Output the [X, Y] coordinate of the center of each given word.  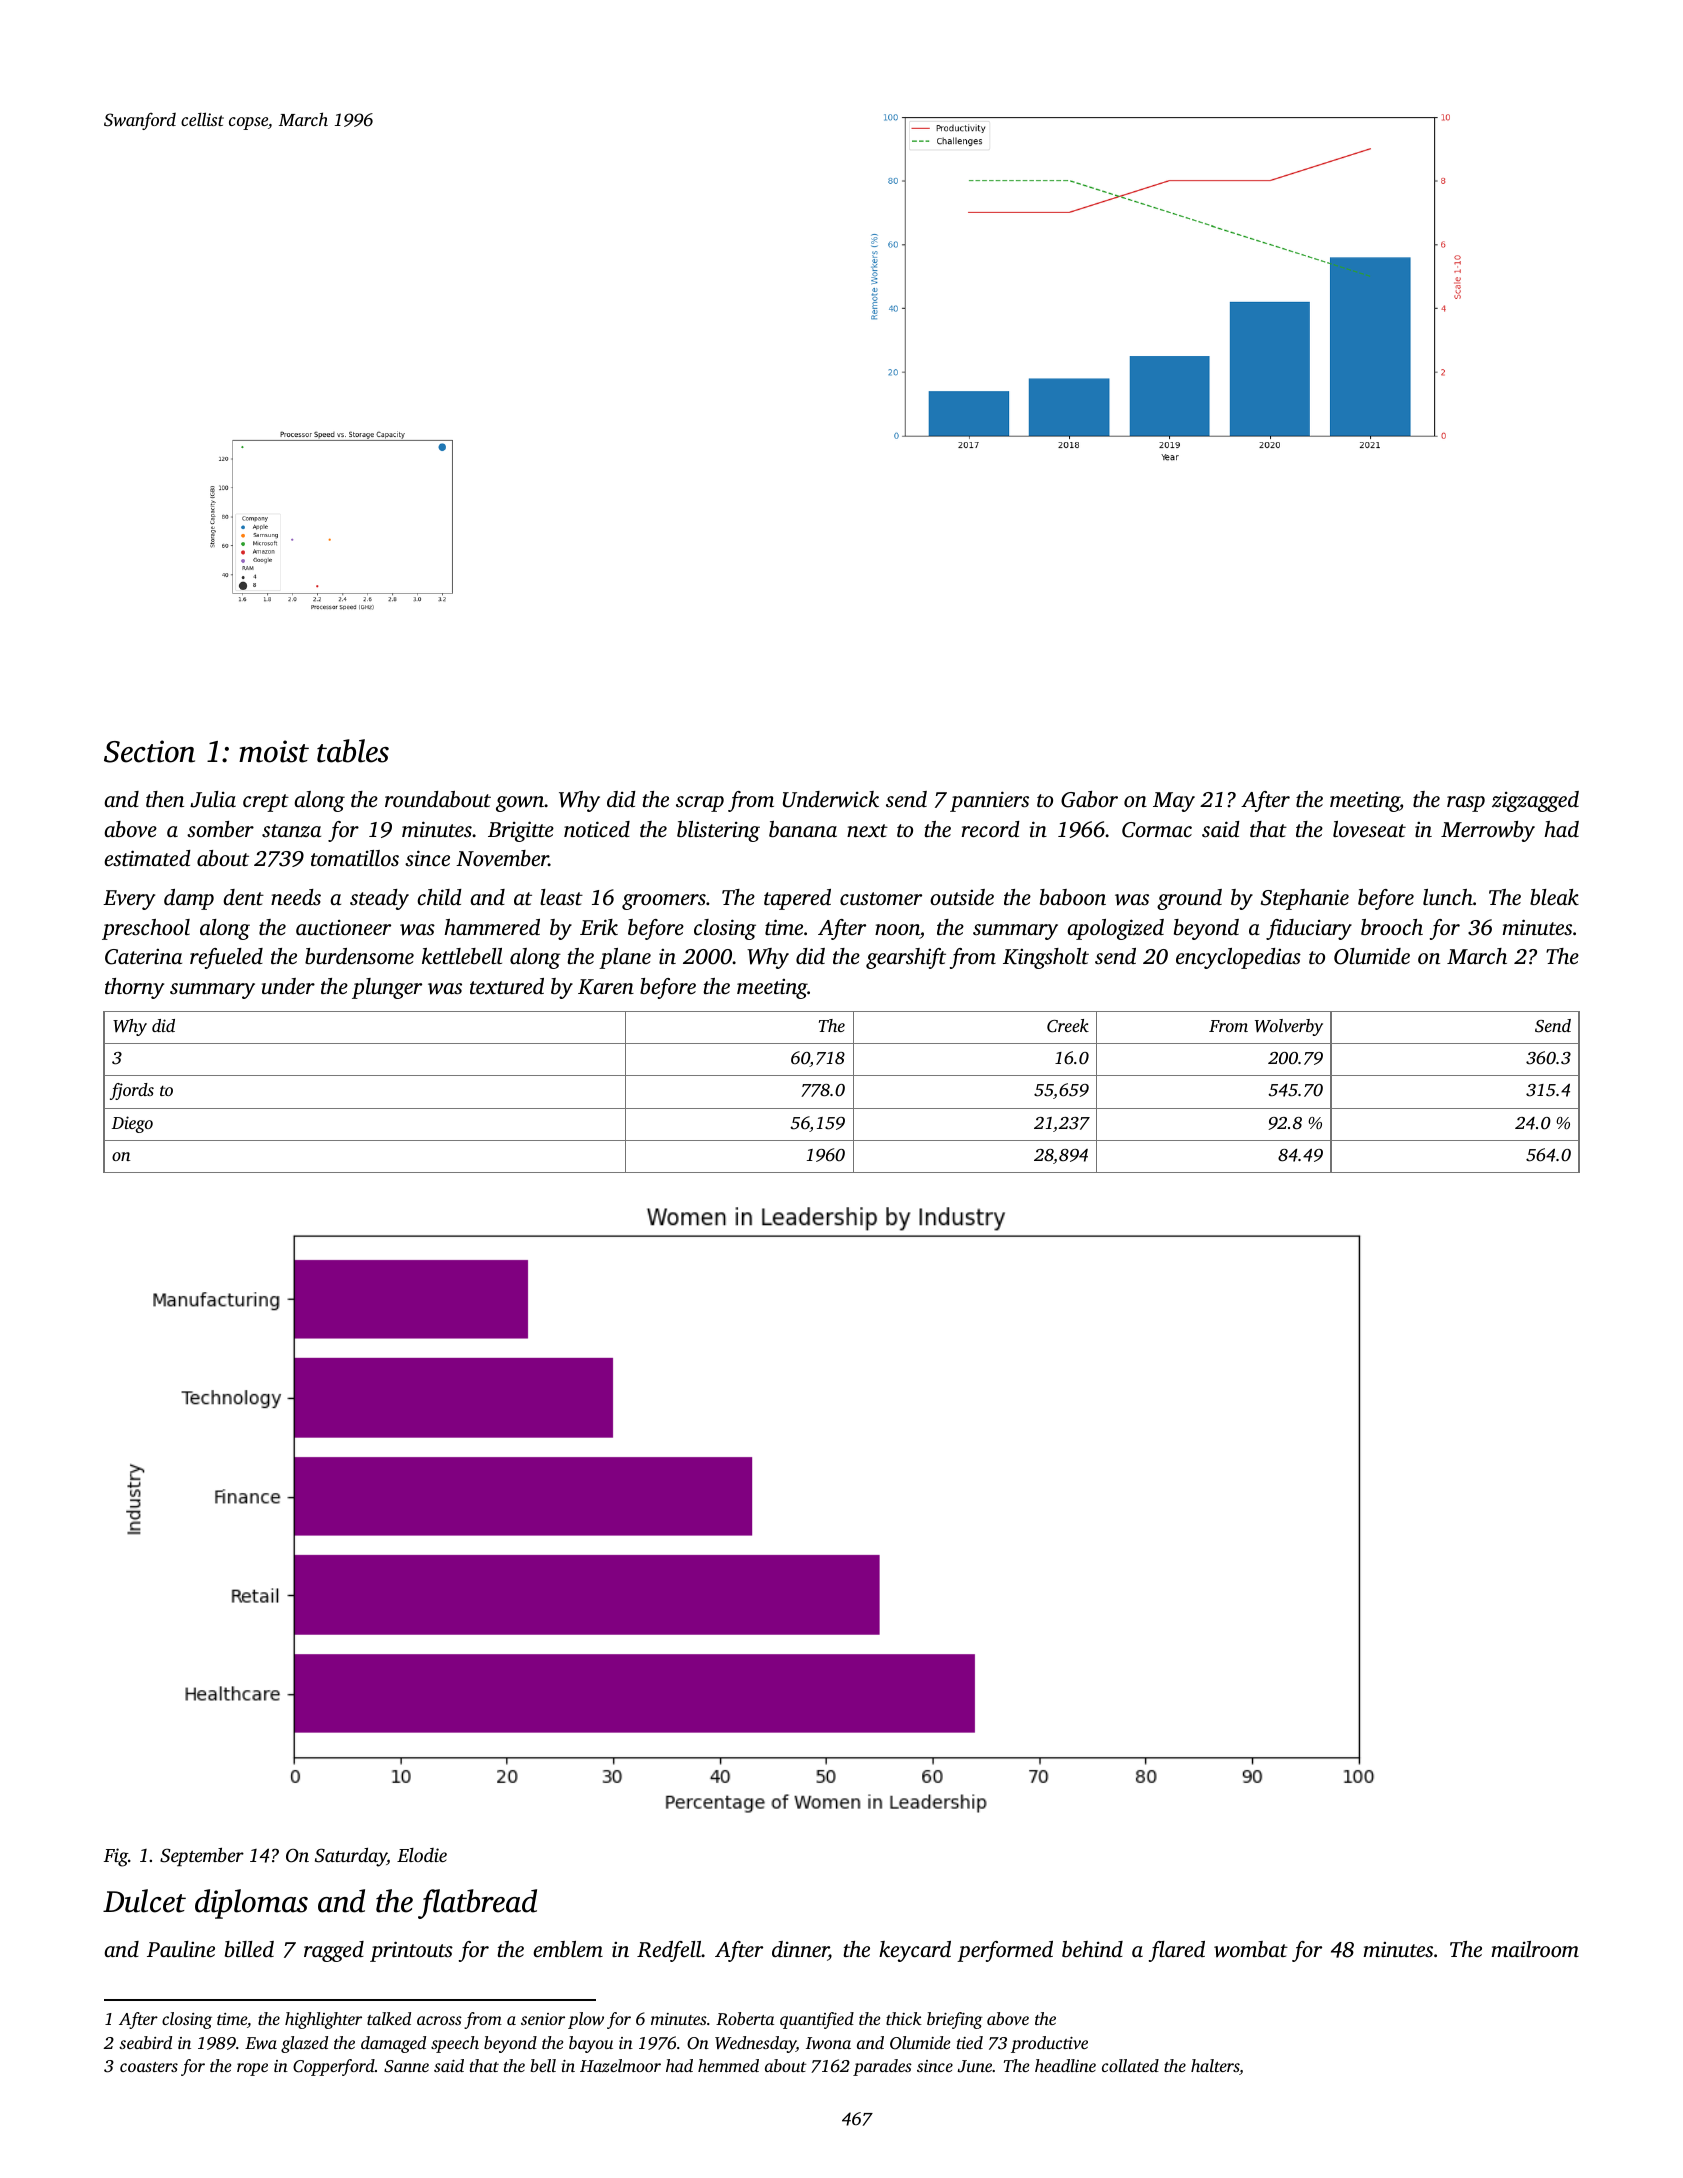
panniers [989, 801]
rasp [1466, 804]
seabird [145, 2042]
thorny [134, 988]
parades [882, 2067]
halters [1215, 2065]
